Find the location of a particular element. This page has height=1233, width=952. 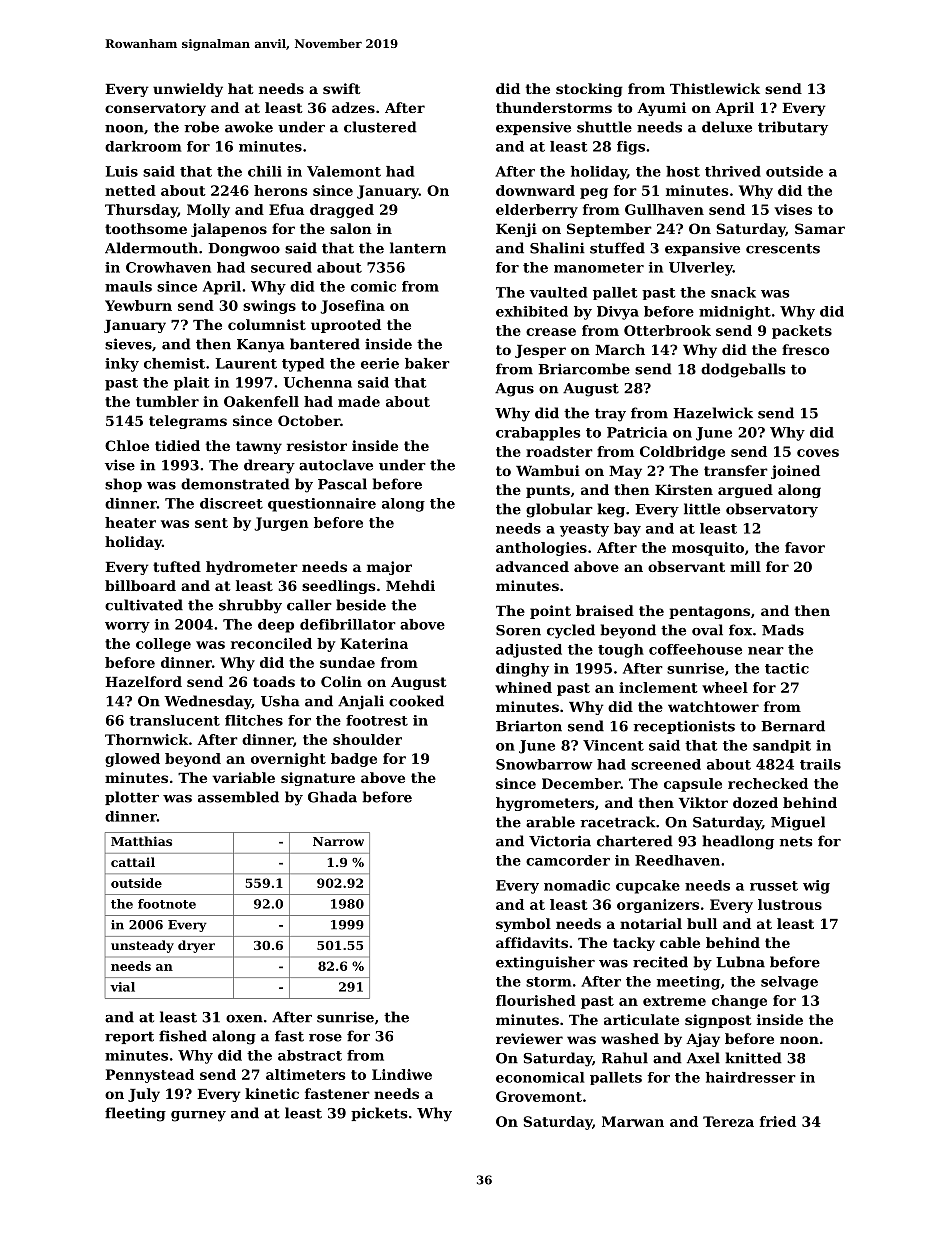

near is located at coordinates (766, 651).
